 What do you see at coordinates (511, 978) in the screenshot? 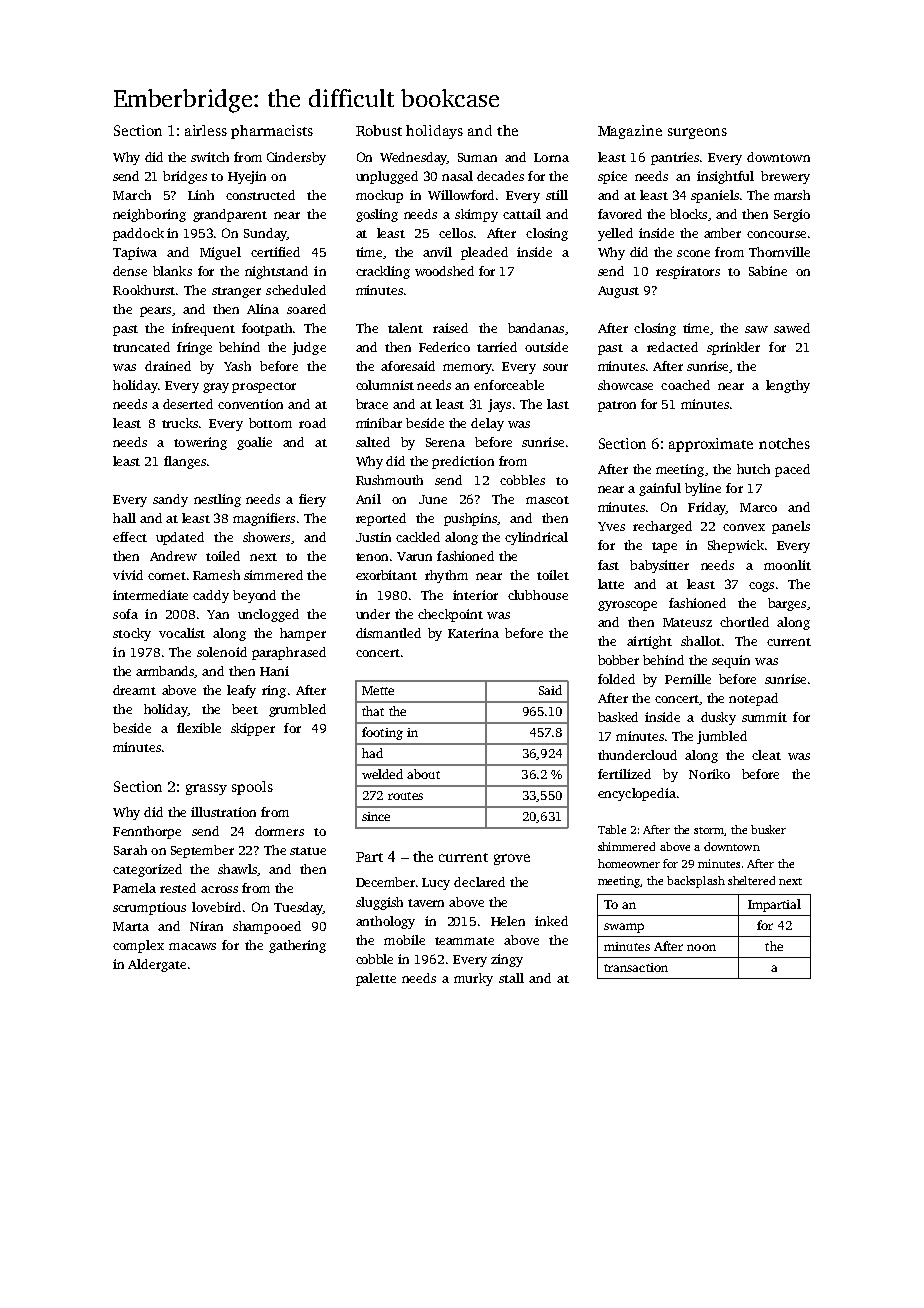
I see `stall` at bounding box center [511, 978].
